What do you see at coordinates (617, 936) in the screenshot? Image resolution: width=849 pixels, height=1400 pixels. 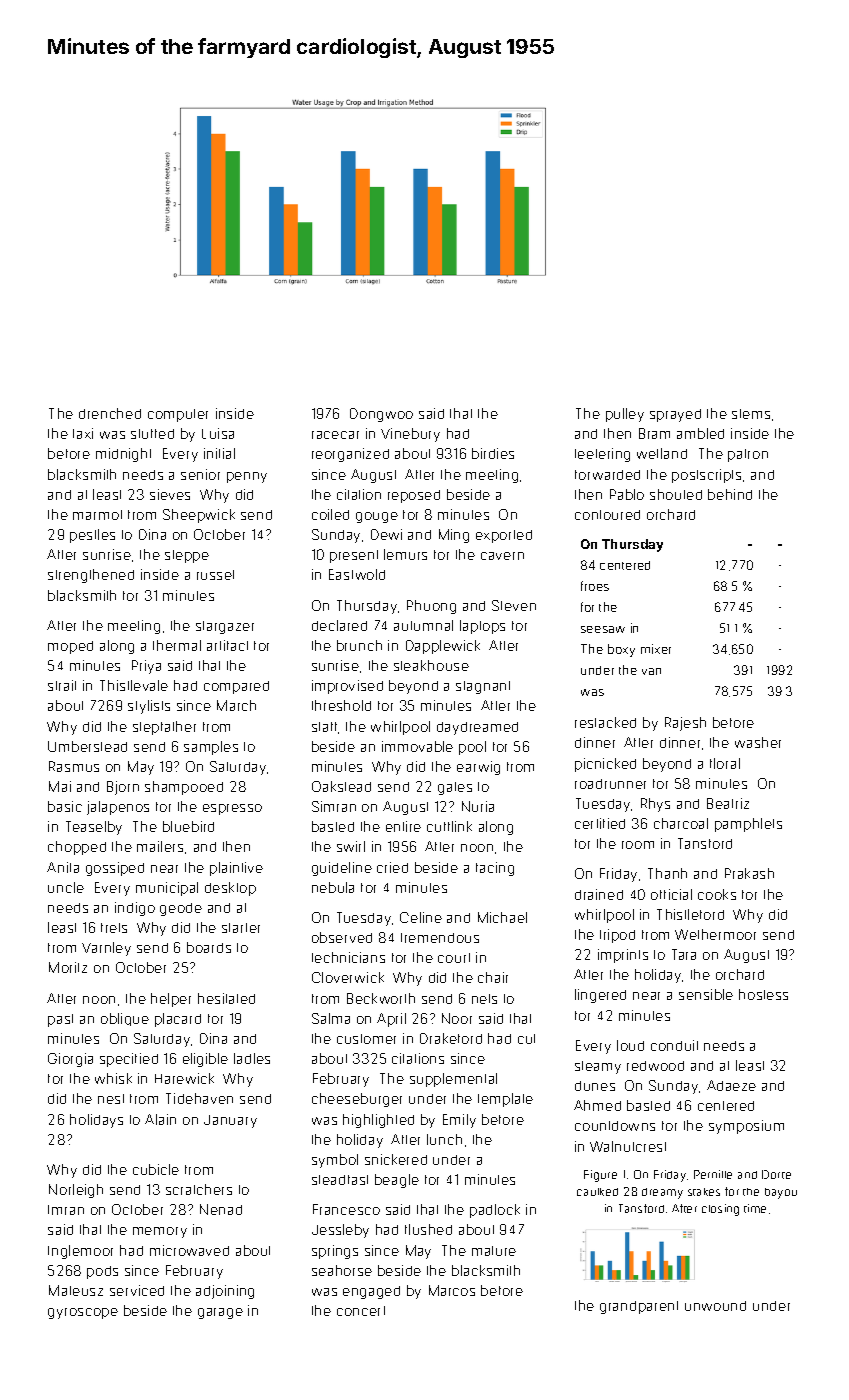 I see `tripod` at bounding box center [617, 936].
